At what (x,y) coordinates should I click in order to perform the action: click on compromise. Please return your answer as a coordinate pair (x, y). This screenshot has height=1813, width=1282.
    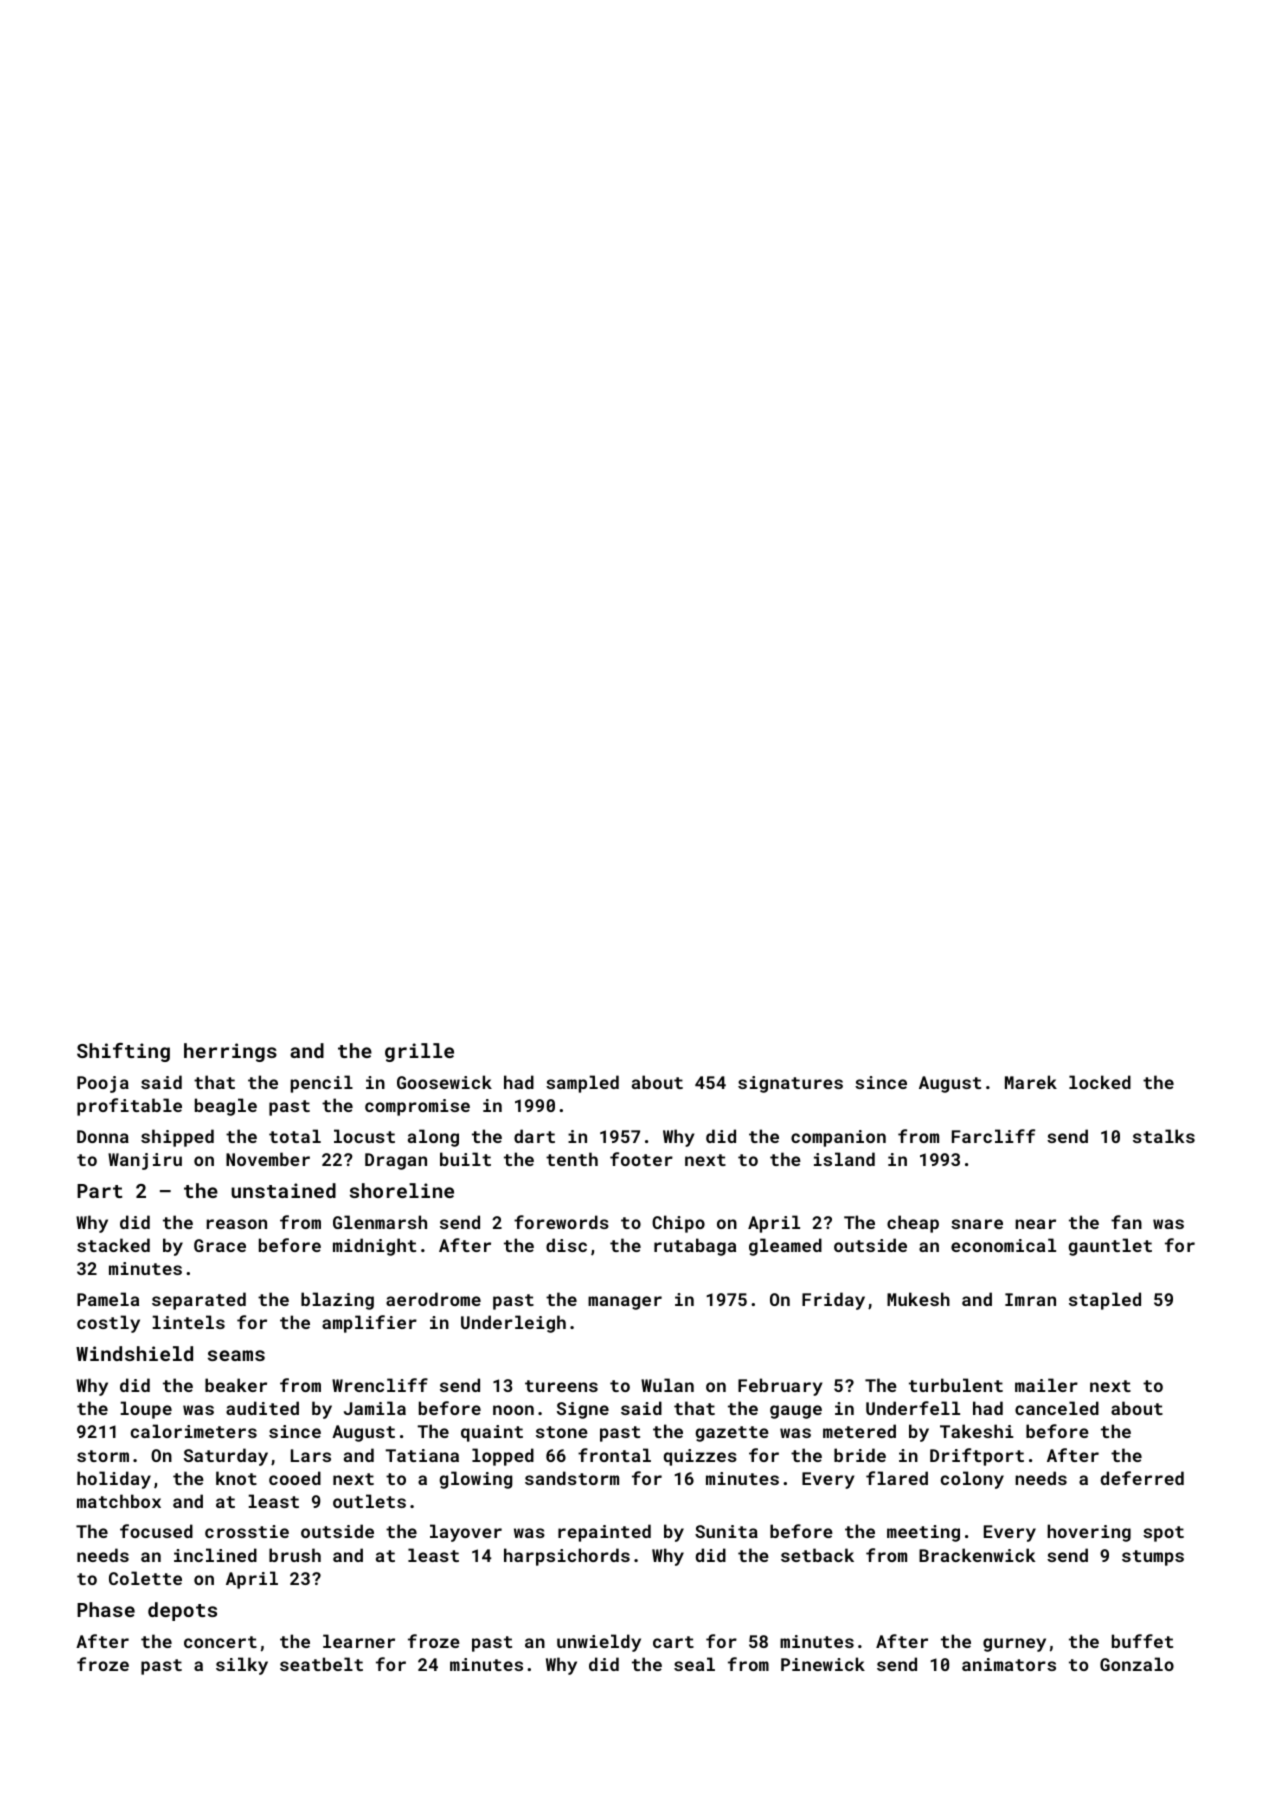
    Looking at the image, I should click on (417, 1107).
